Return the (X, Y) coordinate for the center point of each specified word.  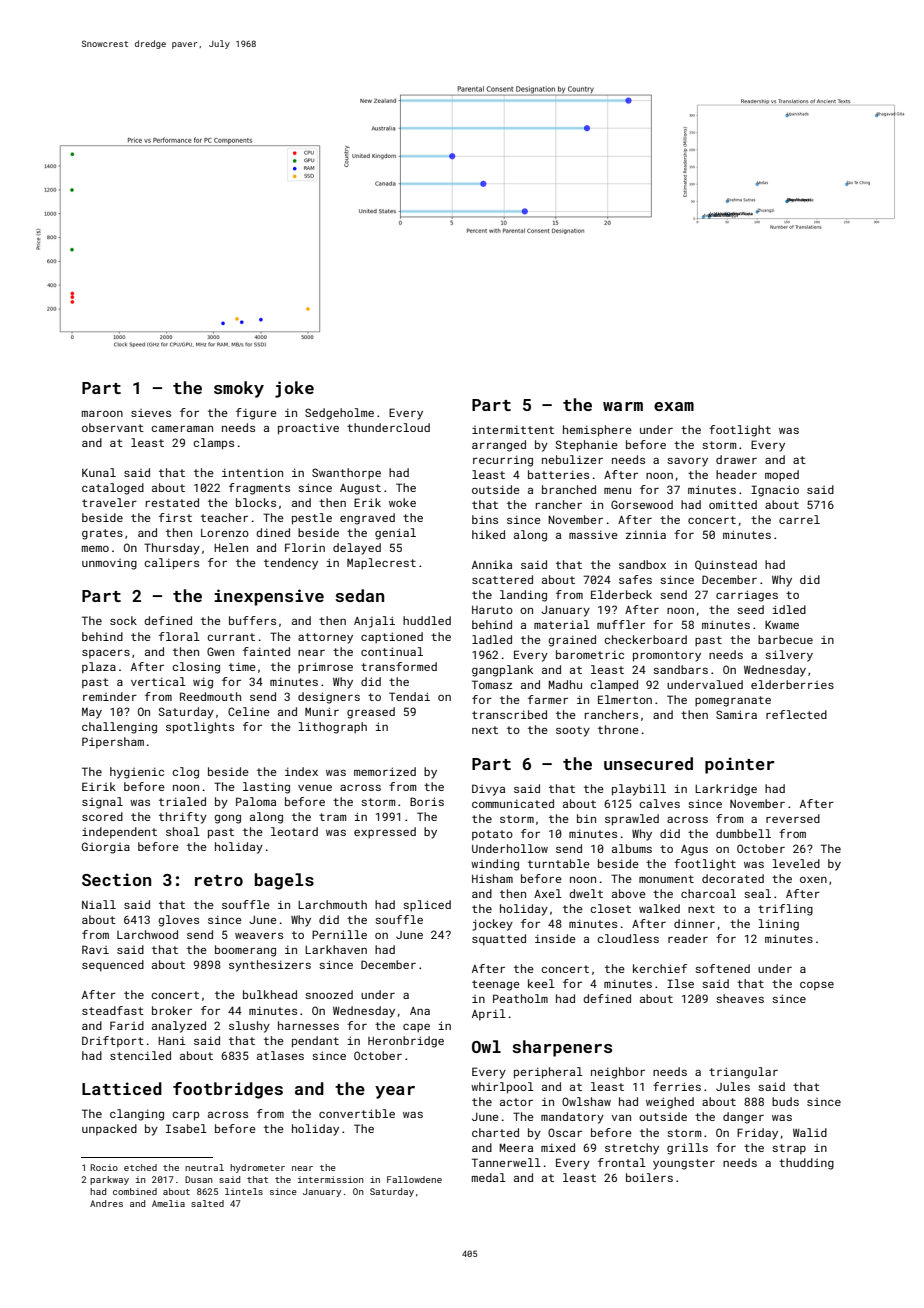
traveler (109, 502)
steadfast (113, 1010)
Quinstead (726, 565)
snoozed (329, 994)
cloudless (628, 938)
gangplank (502, 671)
